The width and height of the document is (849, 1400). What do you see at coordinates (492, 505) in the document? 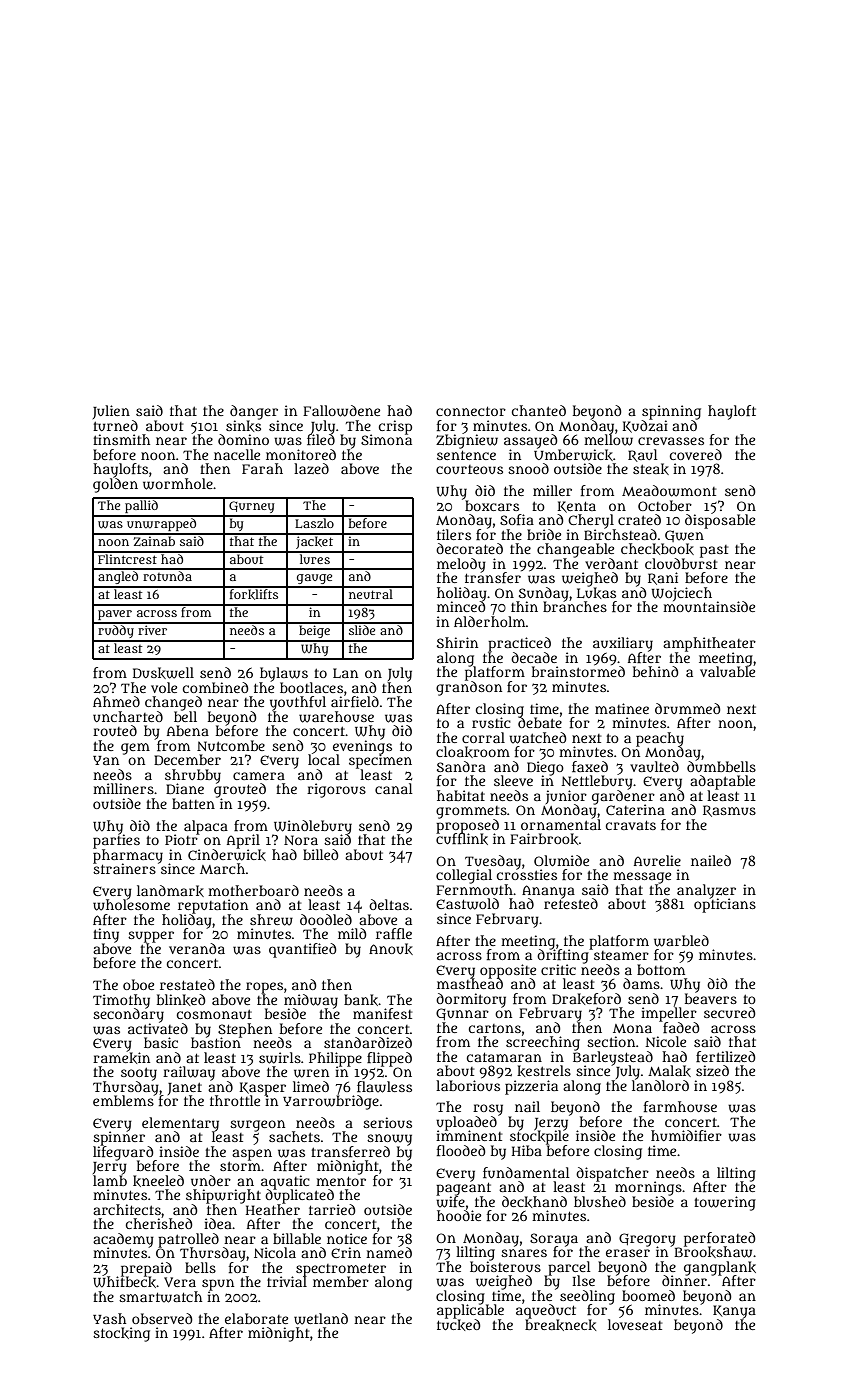
I see `boxcars` at bounding box center [492, 505].
